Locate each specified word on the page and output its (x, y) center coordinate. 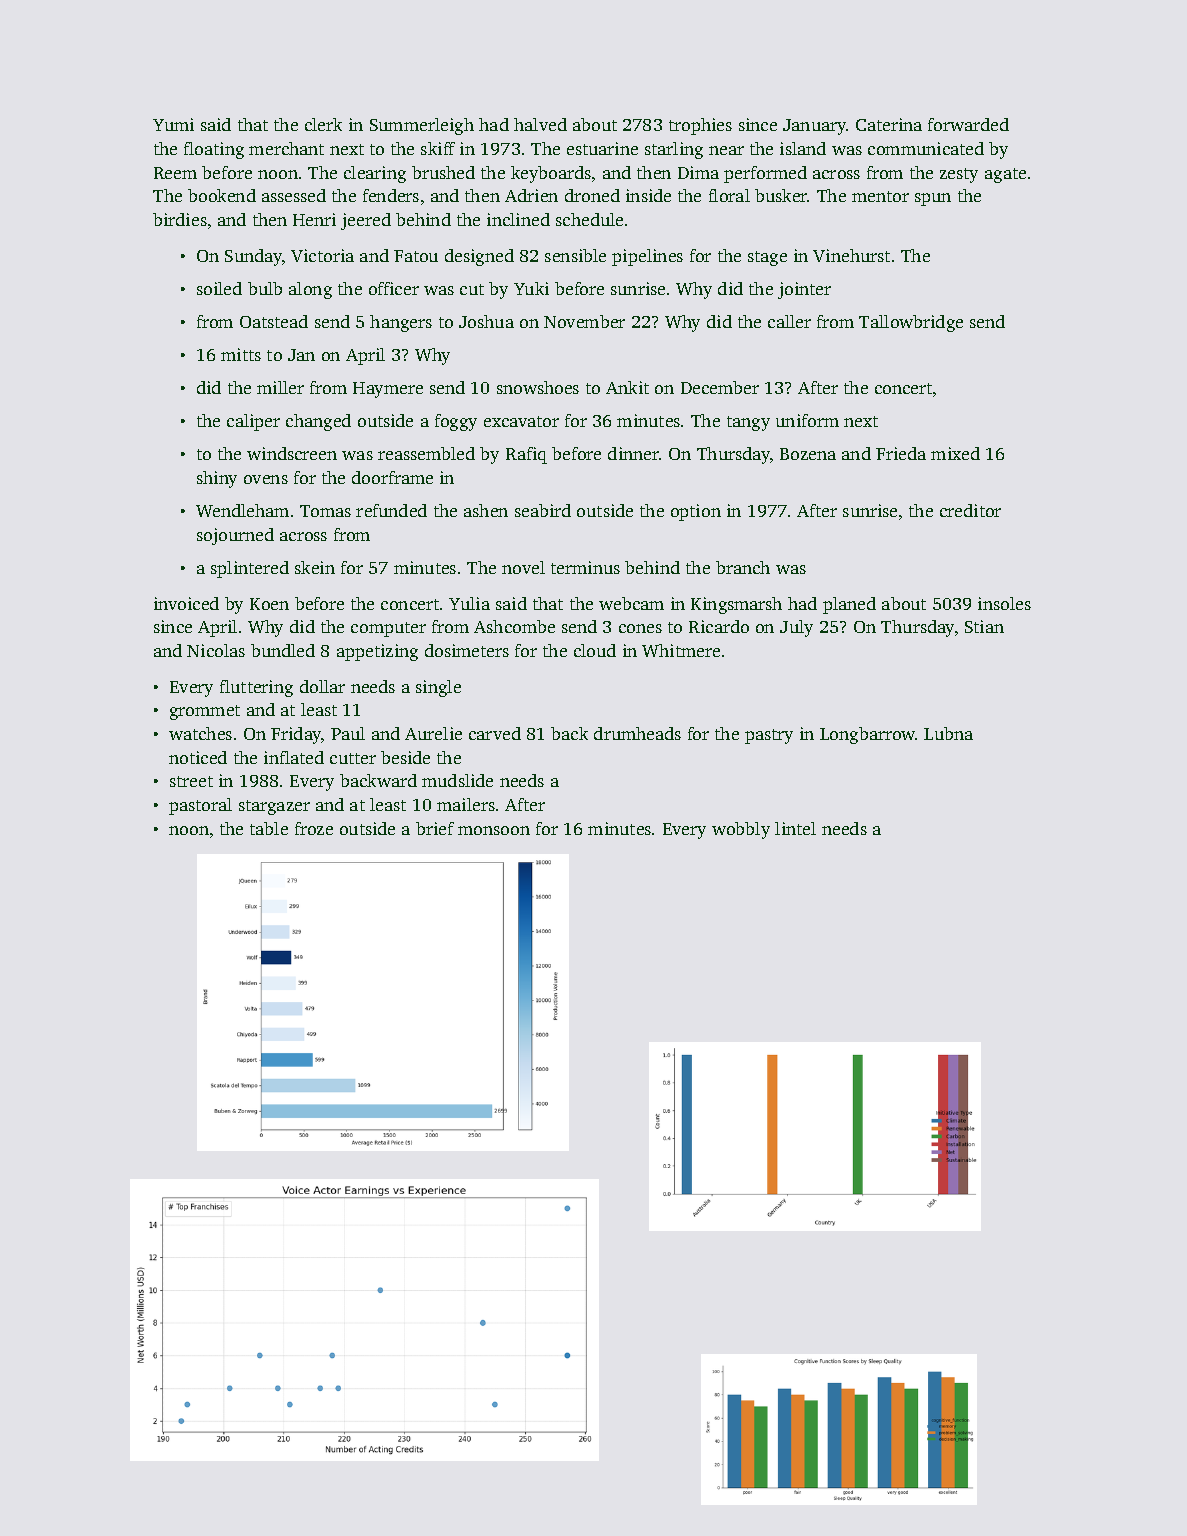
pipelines (647, 257)
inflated (294, 757)
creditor (970, 510)
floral (729, 195)
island (803, 148)
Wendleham (242, 510)
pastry (769, 736)
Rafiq (526, 455)
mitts (241, 354)
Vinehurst (851, 255)
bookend (222, 195)
